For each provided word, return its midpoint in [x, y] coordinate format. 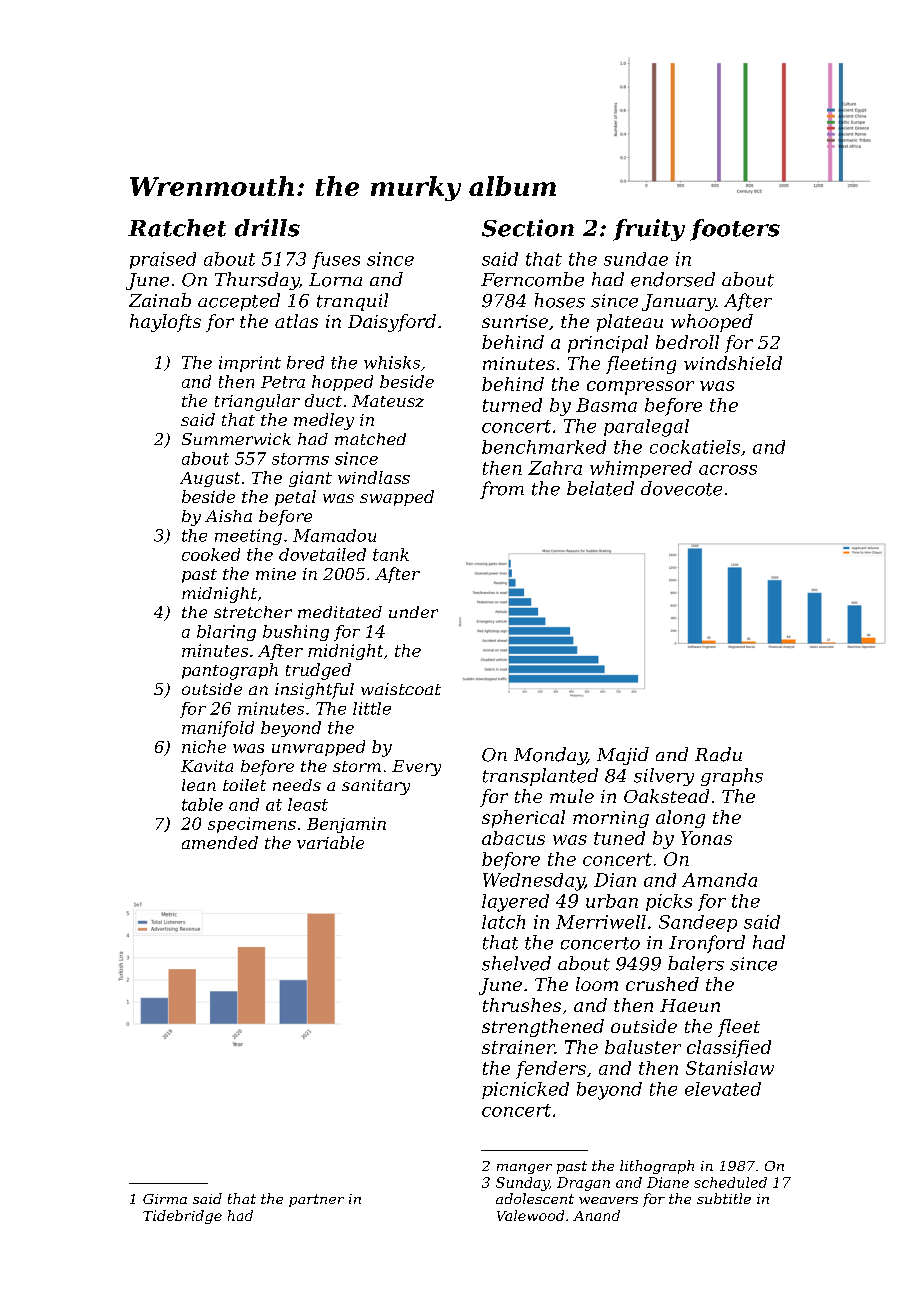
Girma [165, 1199]
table [202, 804]
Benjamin [346, 825]
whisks [392, 362]
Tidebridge [182, 1217]
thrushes [522, 1005]
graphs [732, 777]
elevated [723, 1089]
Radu [718, 754]
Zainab [160, 300]
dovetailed [322, 554]
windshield [733, 363]
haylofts [165, 323]
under [413, 612]
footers [735, 230]
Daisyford [392, 323]
